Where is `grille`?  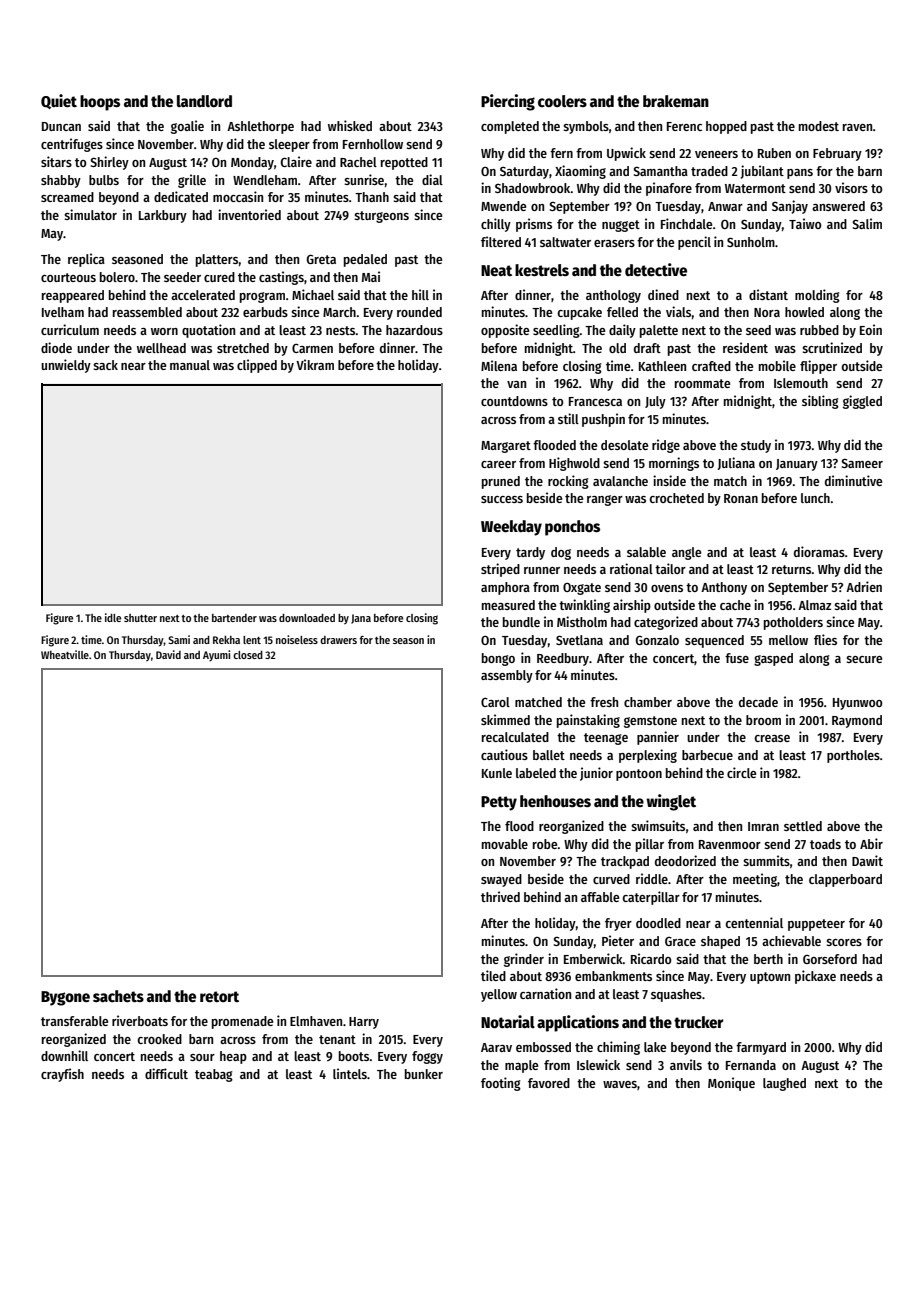
grille is located at coordinates (192, 181).
